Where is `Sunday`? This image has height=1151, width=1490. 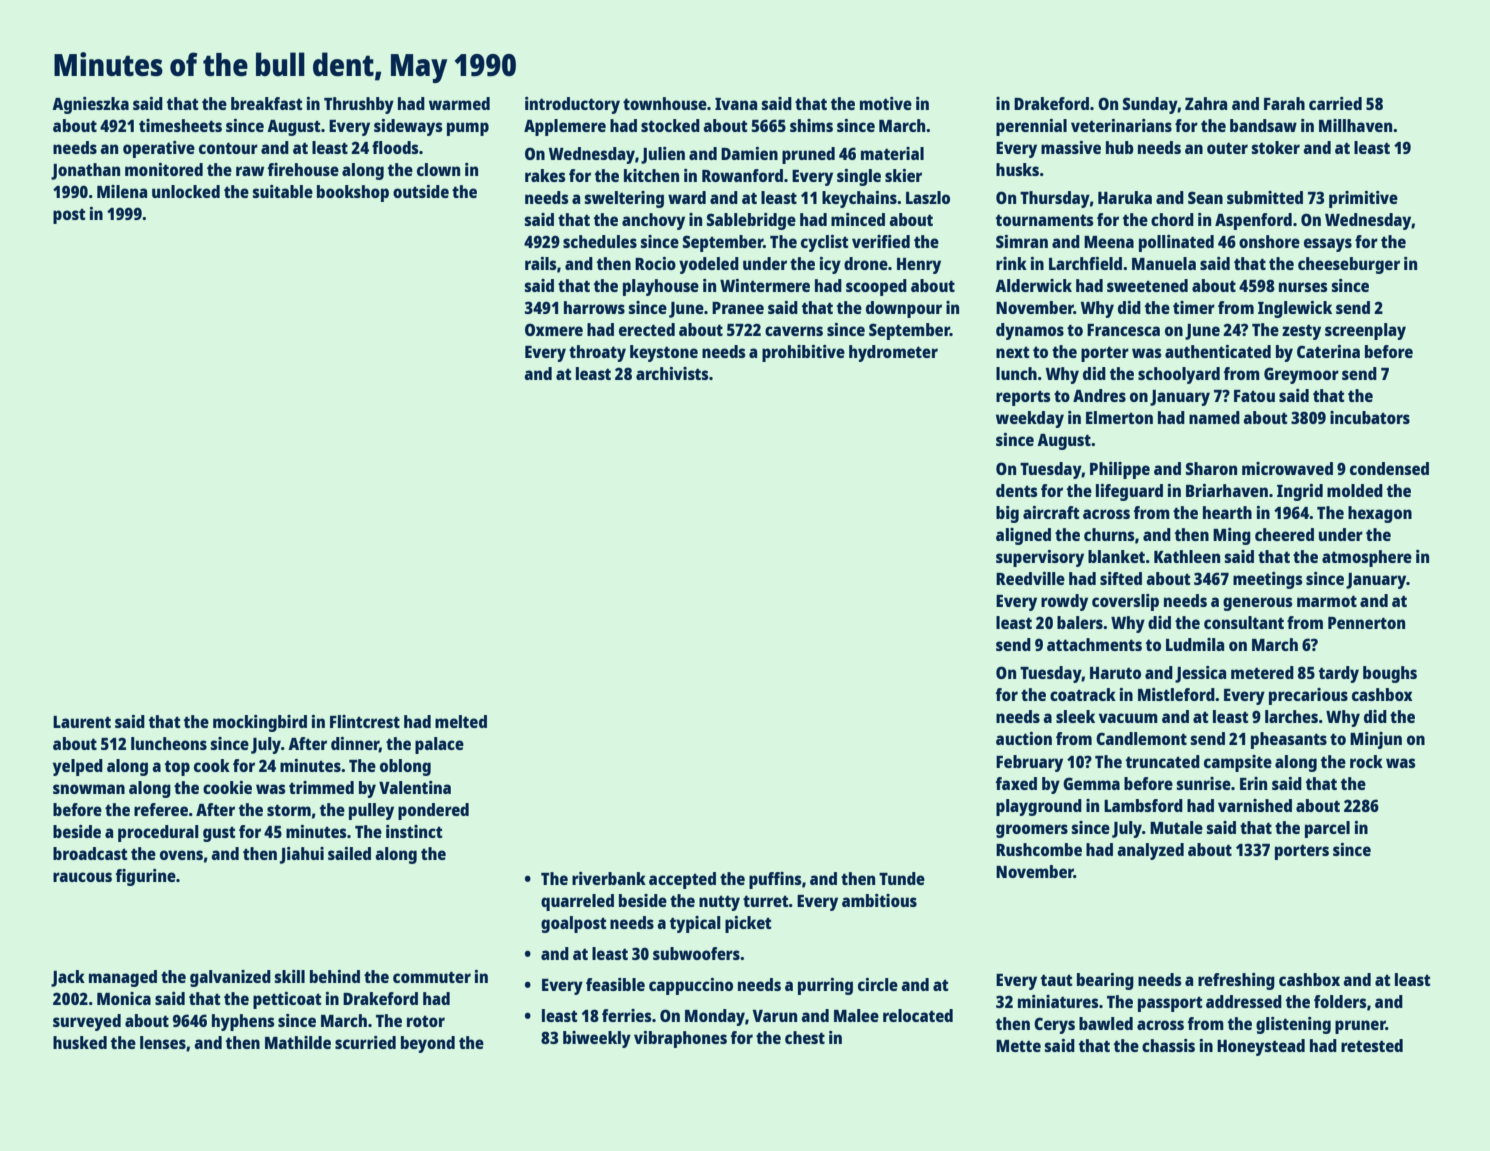
Sunday is located at coordinates (1150, 105).
